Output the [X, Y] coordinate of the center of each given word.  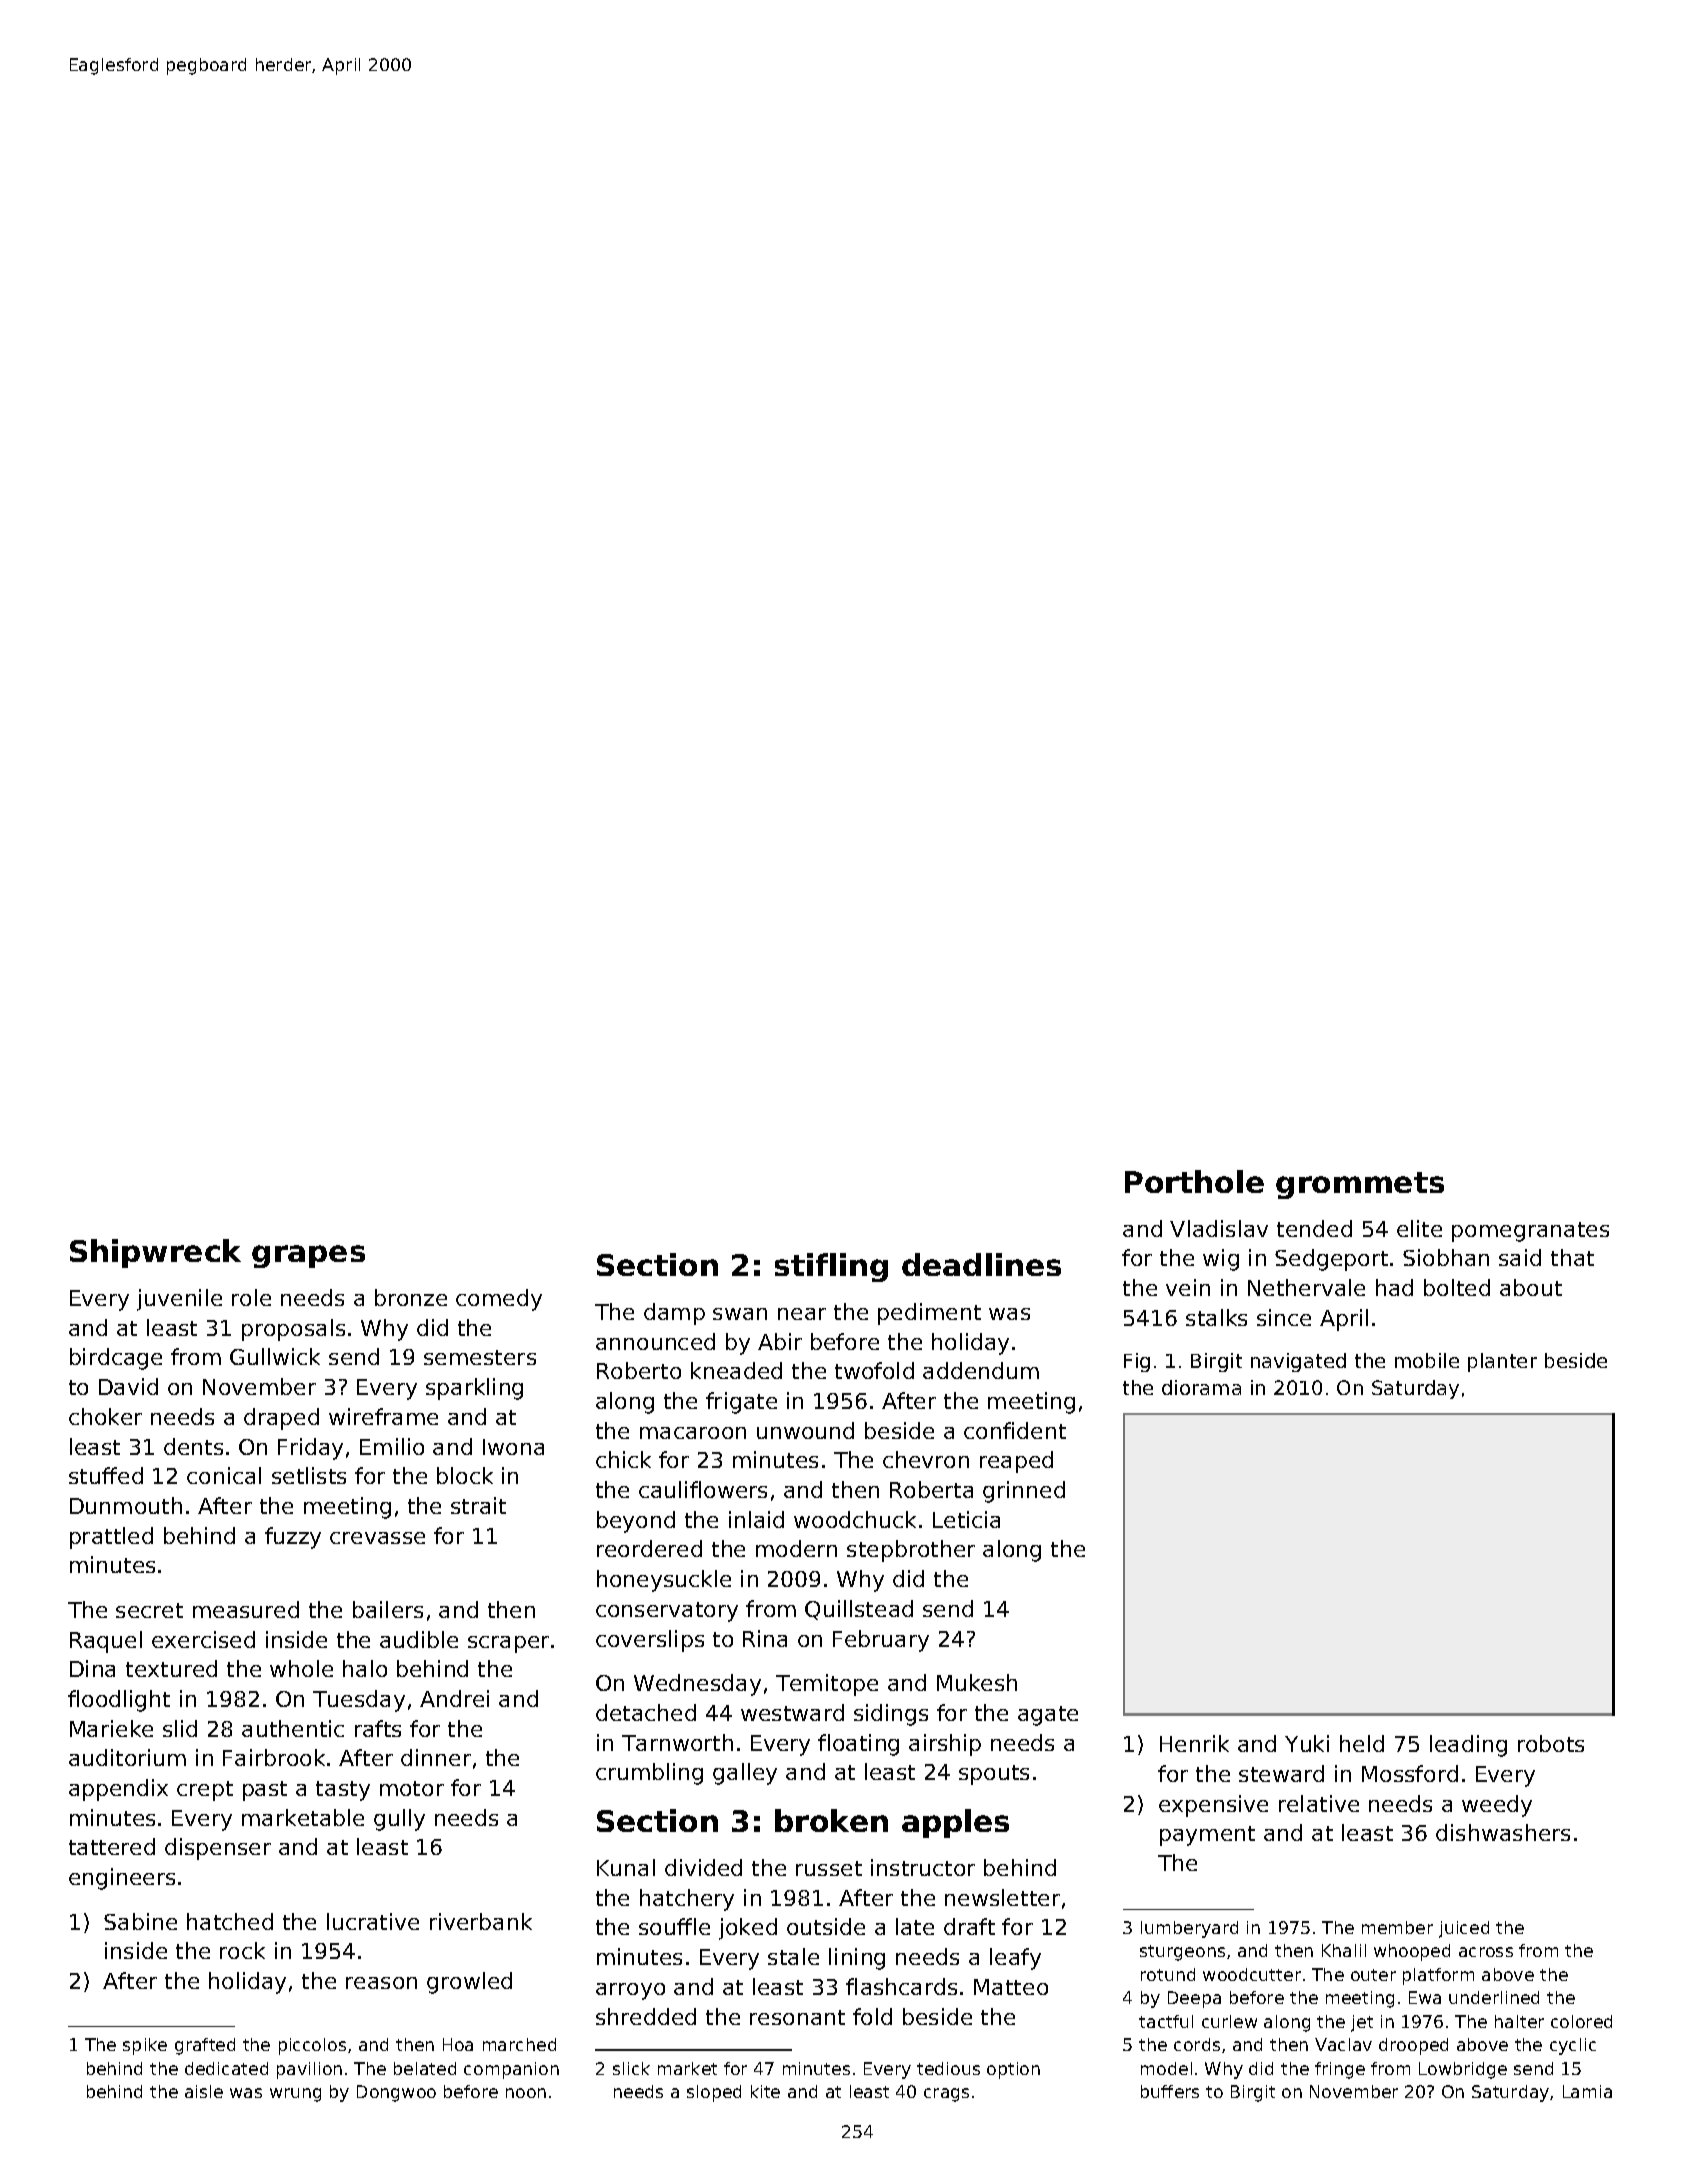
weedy [1497, 1806]
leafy [1015, 1959]
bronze [411, 1297]
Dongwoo [396, 2093]
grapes [308, 1256]
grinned [1024, 1492]
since [1284, 1317]
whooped [1412, 1952]
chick [623, 1459]
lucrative [373, 1921]
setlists [309, 1475]
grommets [1360, 1185]
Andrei [454, 1698]
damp [674, 1314]
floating [858, 1745]
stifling [831, 1267]
